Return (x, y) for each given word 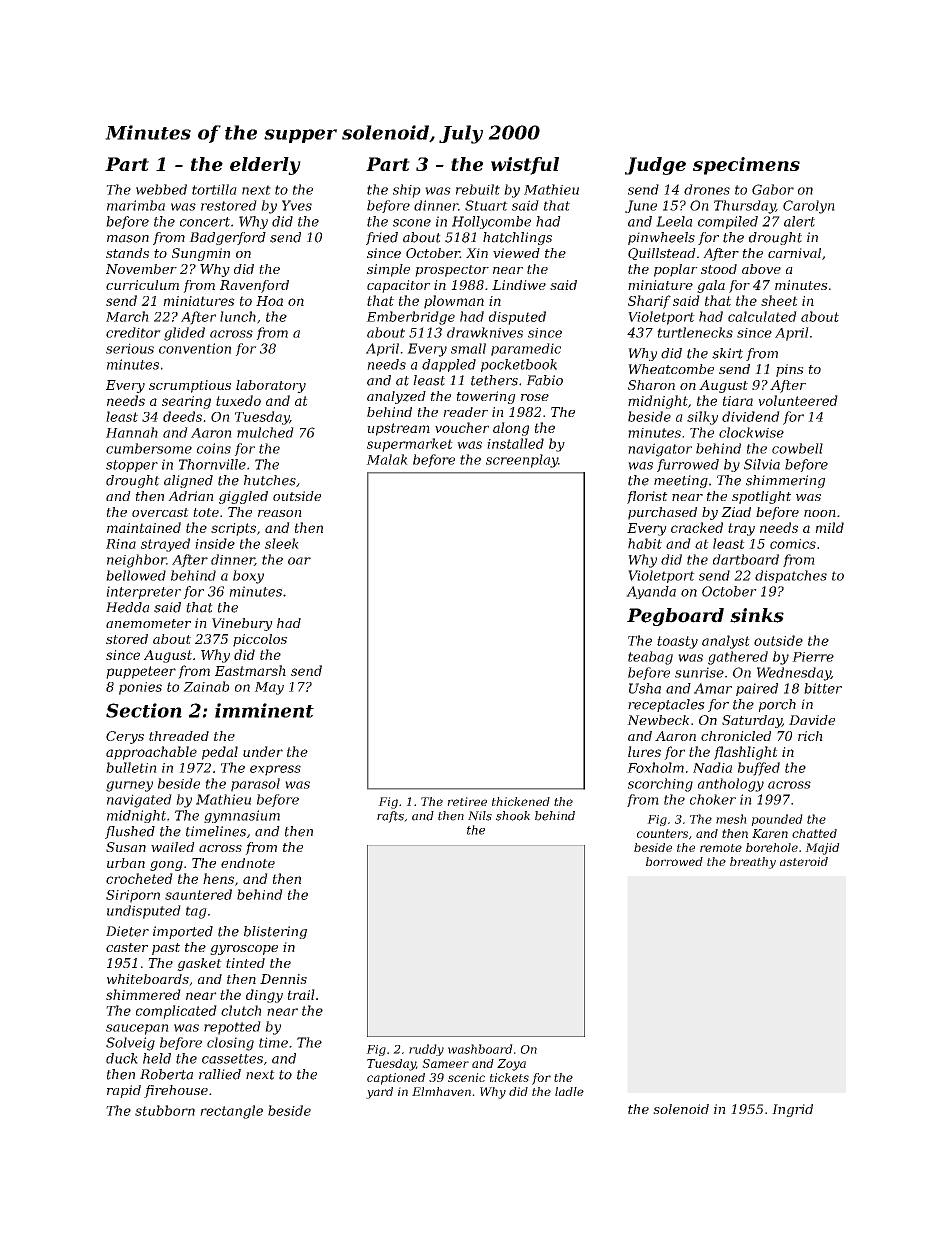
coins (214, 448)
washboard (480, 1049)
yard (379, 1093)
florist (647, 497)
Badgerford (227, 238)
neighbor (136, 561)
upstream (398, 429)
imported (183, 932)
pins (790, 370)
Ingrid (792, 1110)
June (641, 206)
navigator (660, 450)
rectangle (231, 1112)
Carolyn (809, 207)
